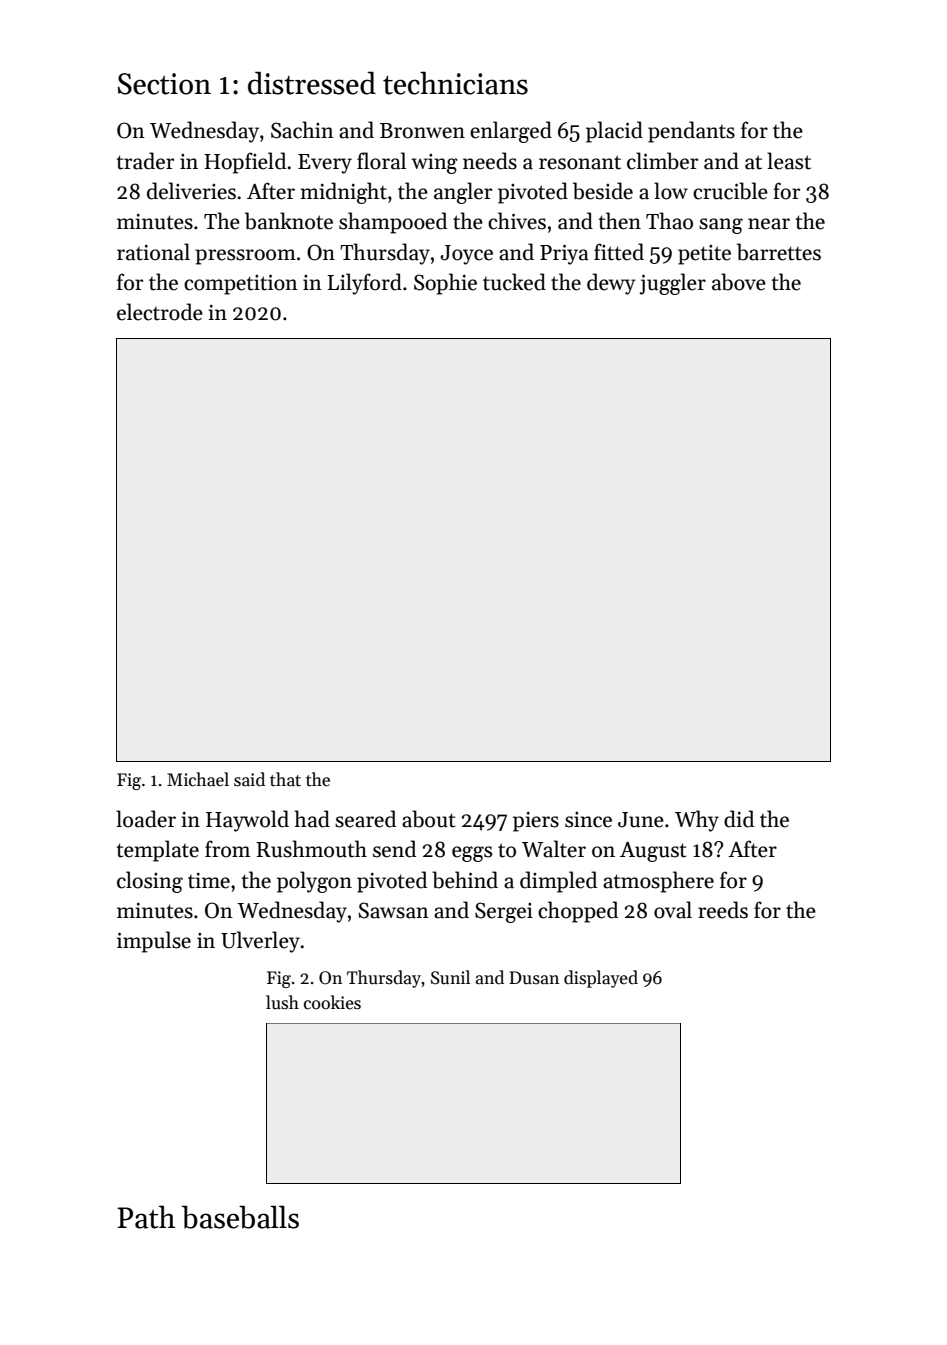 The height and width of the image is (1345, 947). I want to click on Section, so click(164, 84).
